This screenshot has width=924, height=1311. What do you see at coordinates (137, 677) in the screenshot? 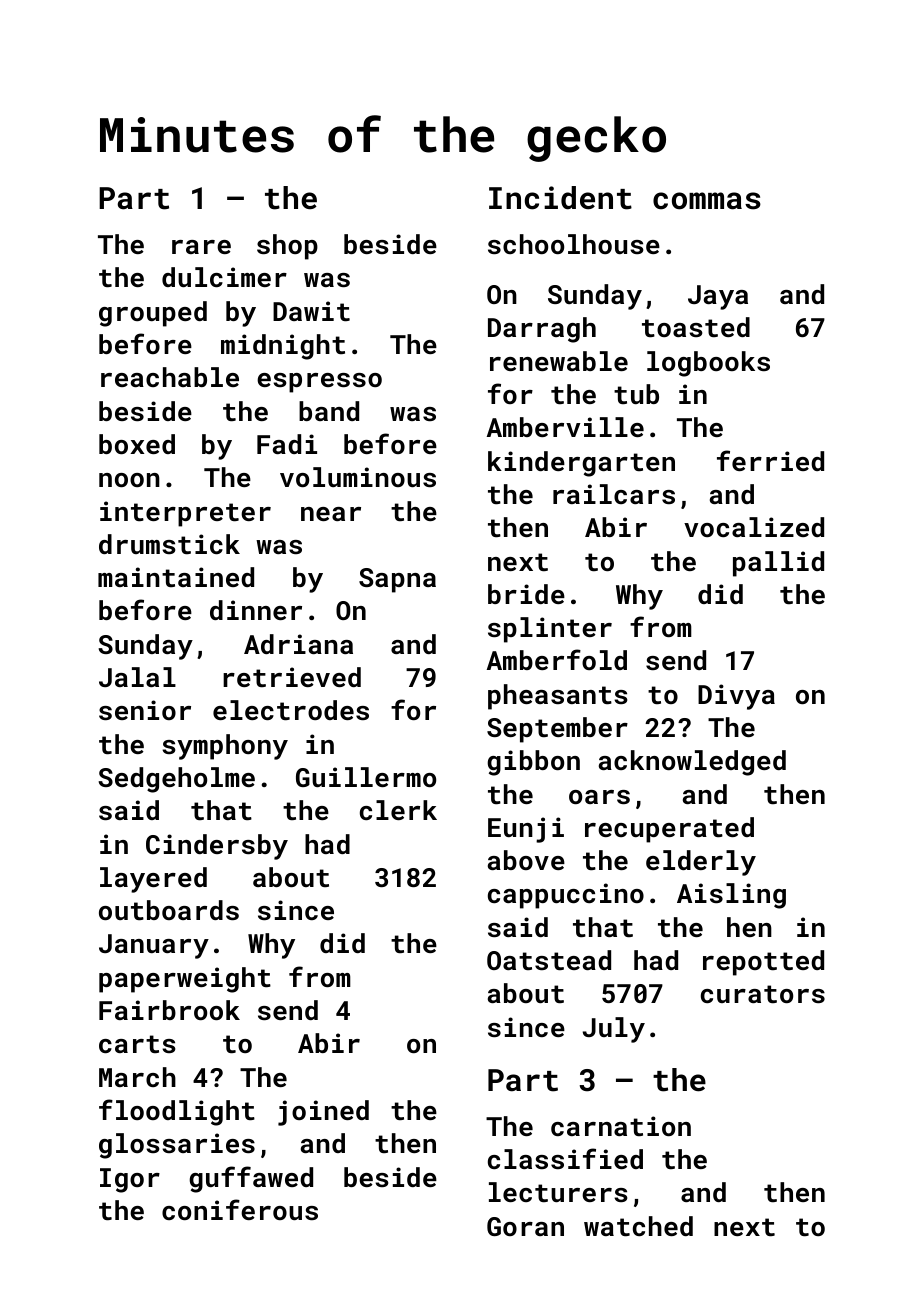
I see `Jalal` at bounding box center [137, 677].
